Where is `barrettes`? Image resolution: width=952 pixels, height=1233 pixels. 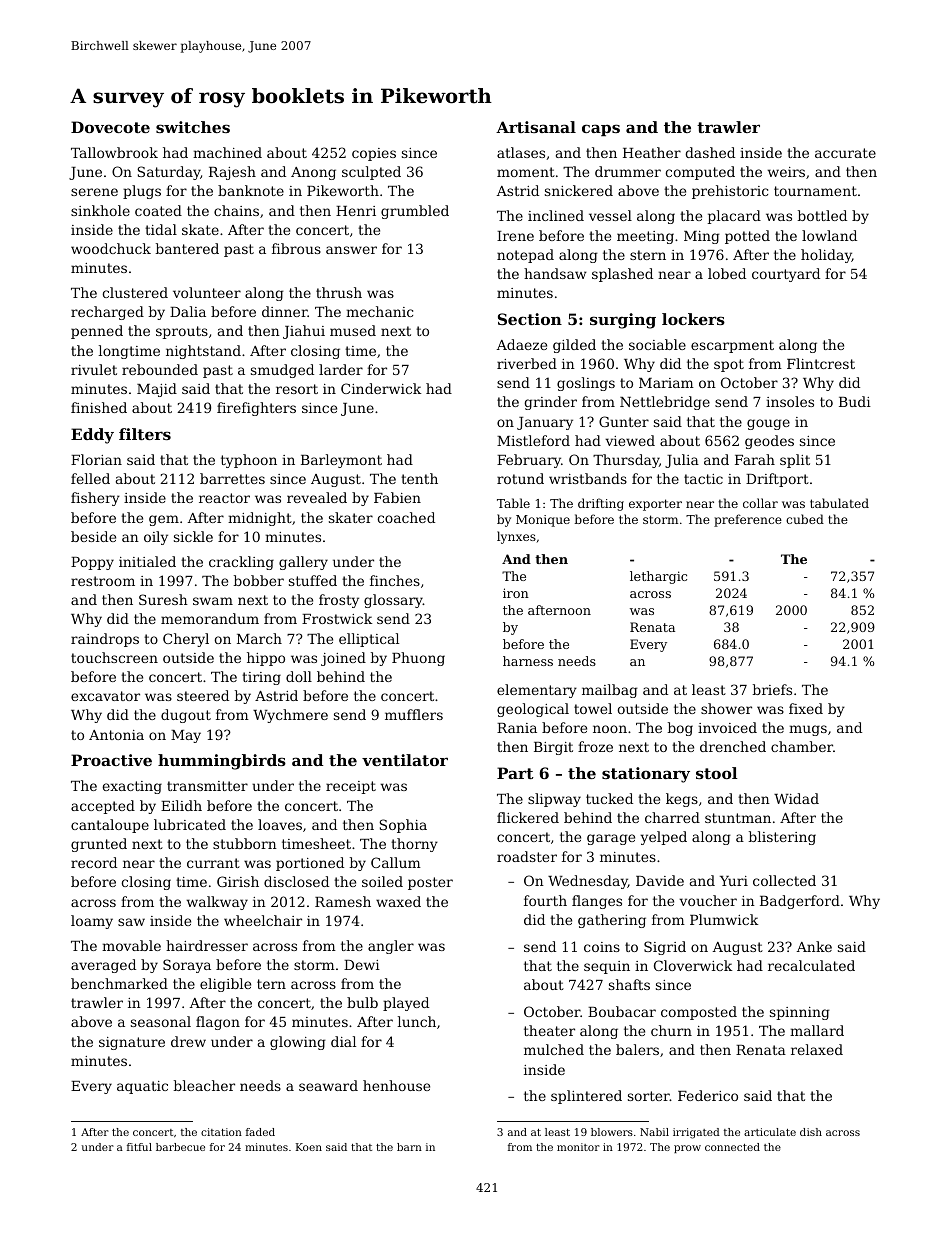
barrettes is located at coordinates (232, 478).
